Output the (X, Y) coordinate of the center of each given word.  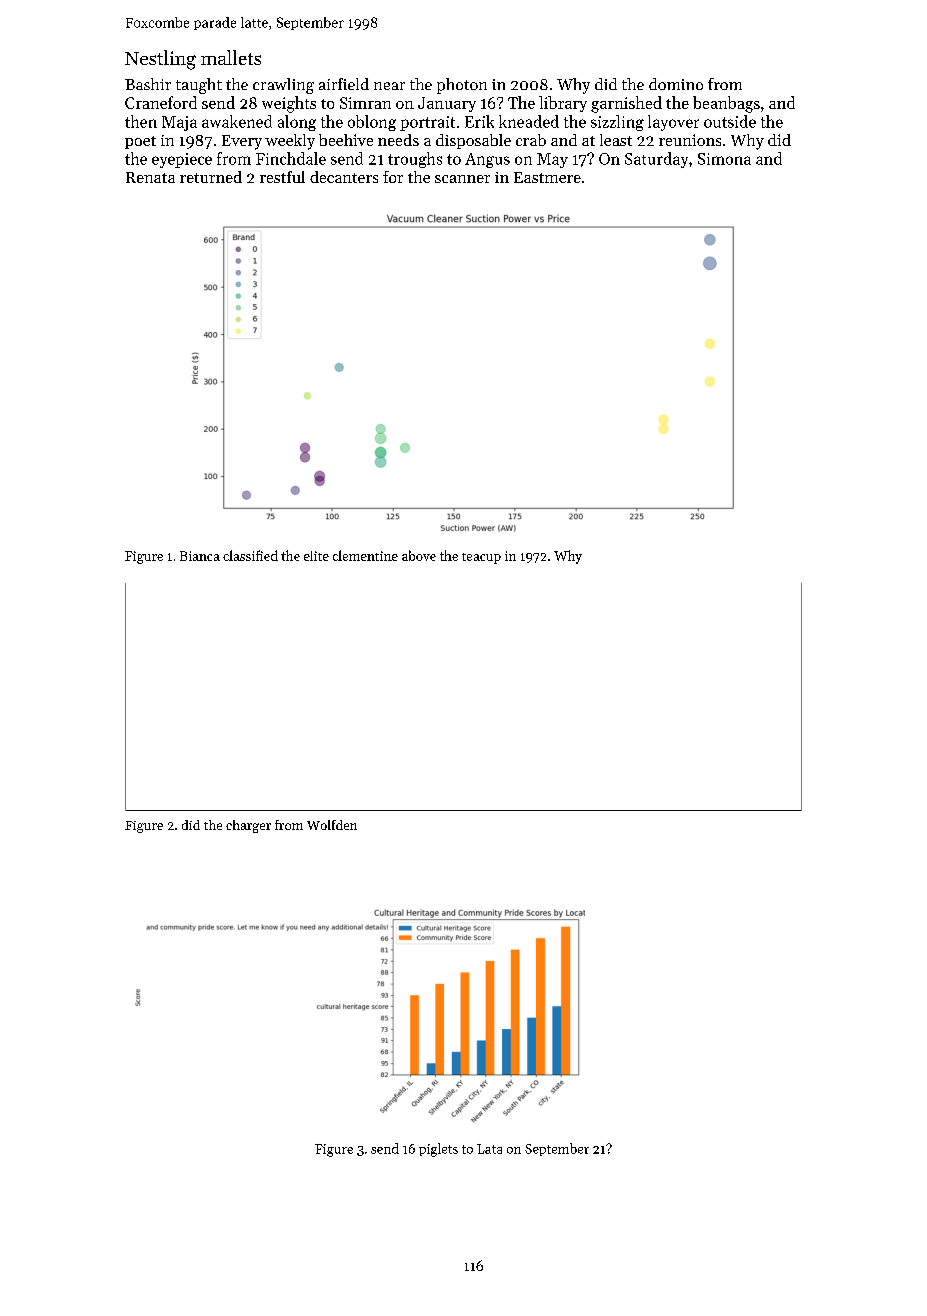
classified (250, 555)
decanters (344, 177)
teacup (481, 558)
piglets (438, 1150)
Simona (724, 159)
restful (282, 177)
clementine (365, 555)
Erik (479, 121)
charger (248, 826)
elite (316, 556)
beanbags (726, 104)
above (419, 555)
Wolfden (332, 825)
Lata (489, 1149)
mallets (231, 57)
